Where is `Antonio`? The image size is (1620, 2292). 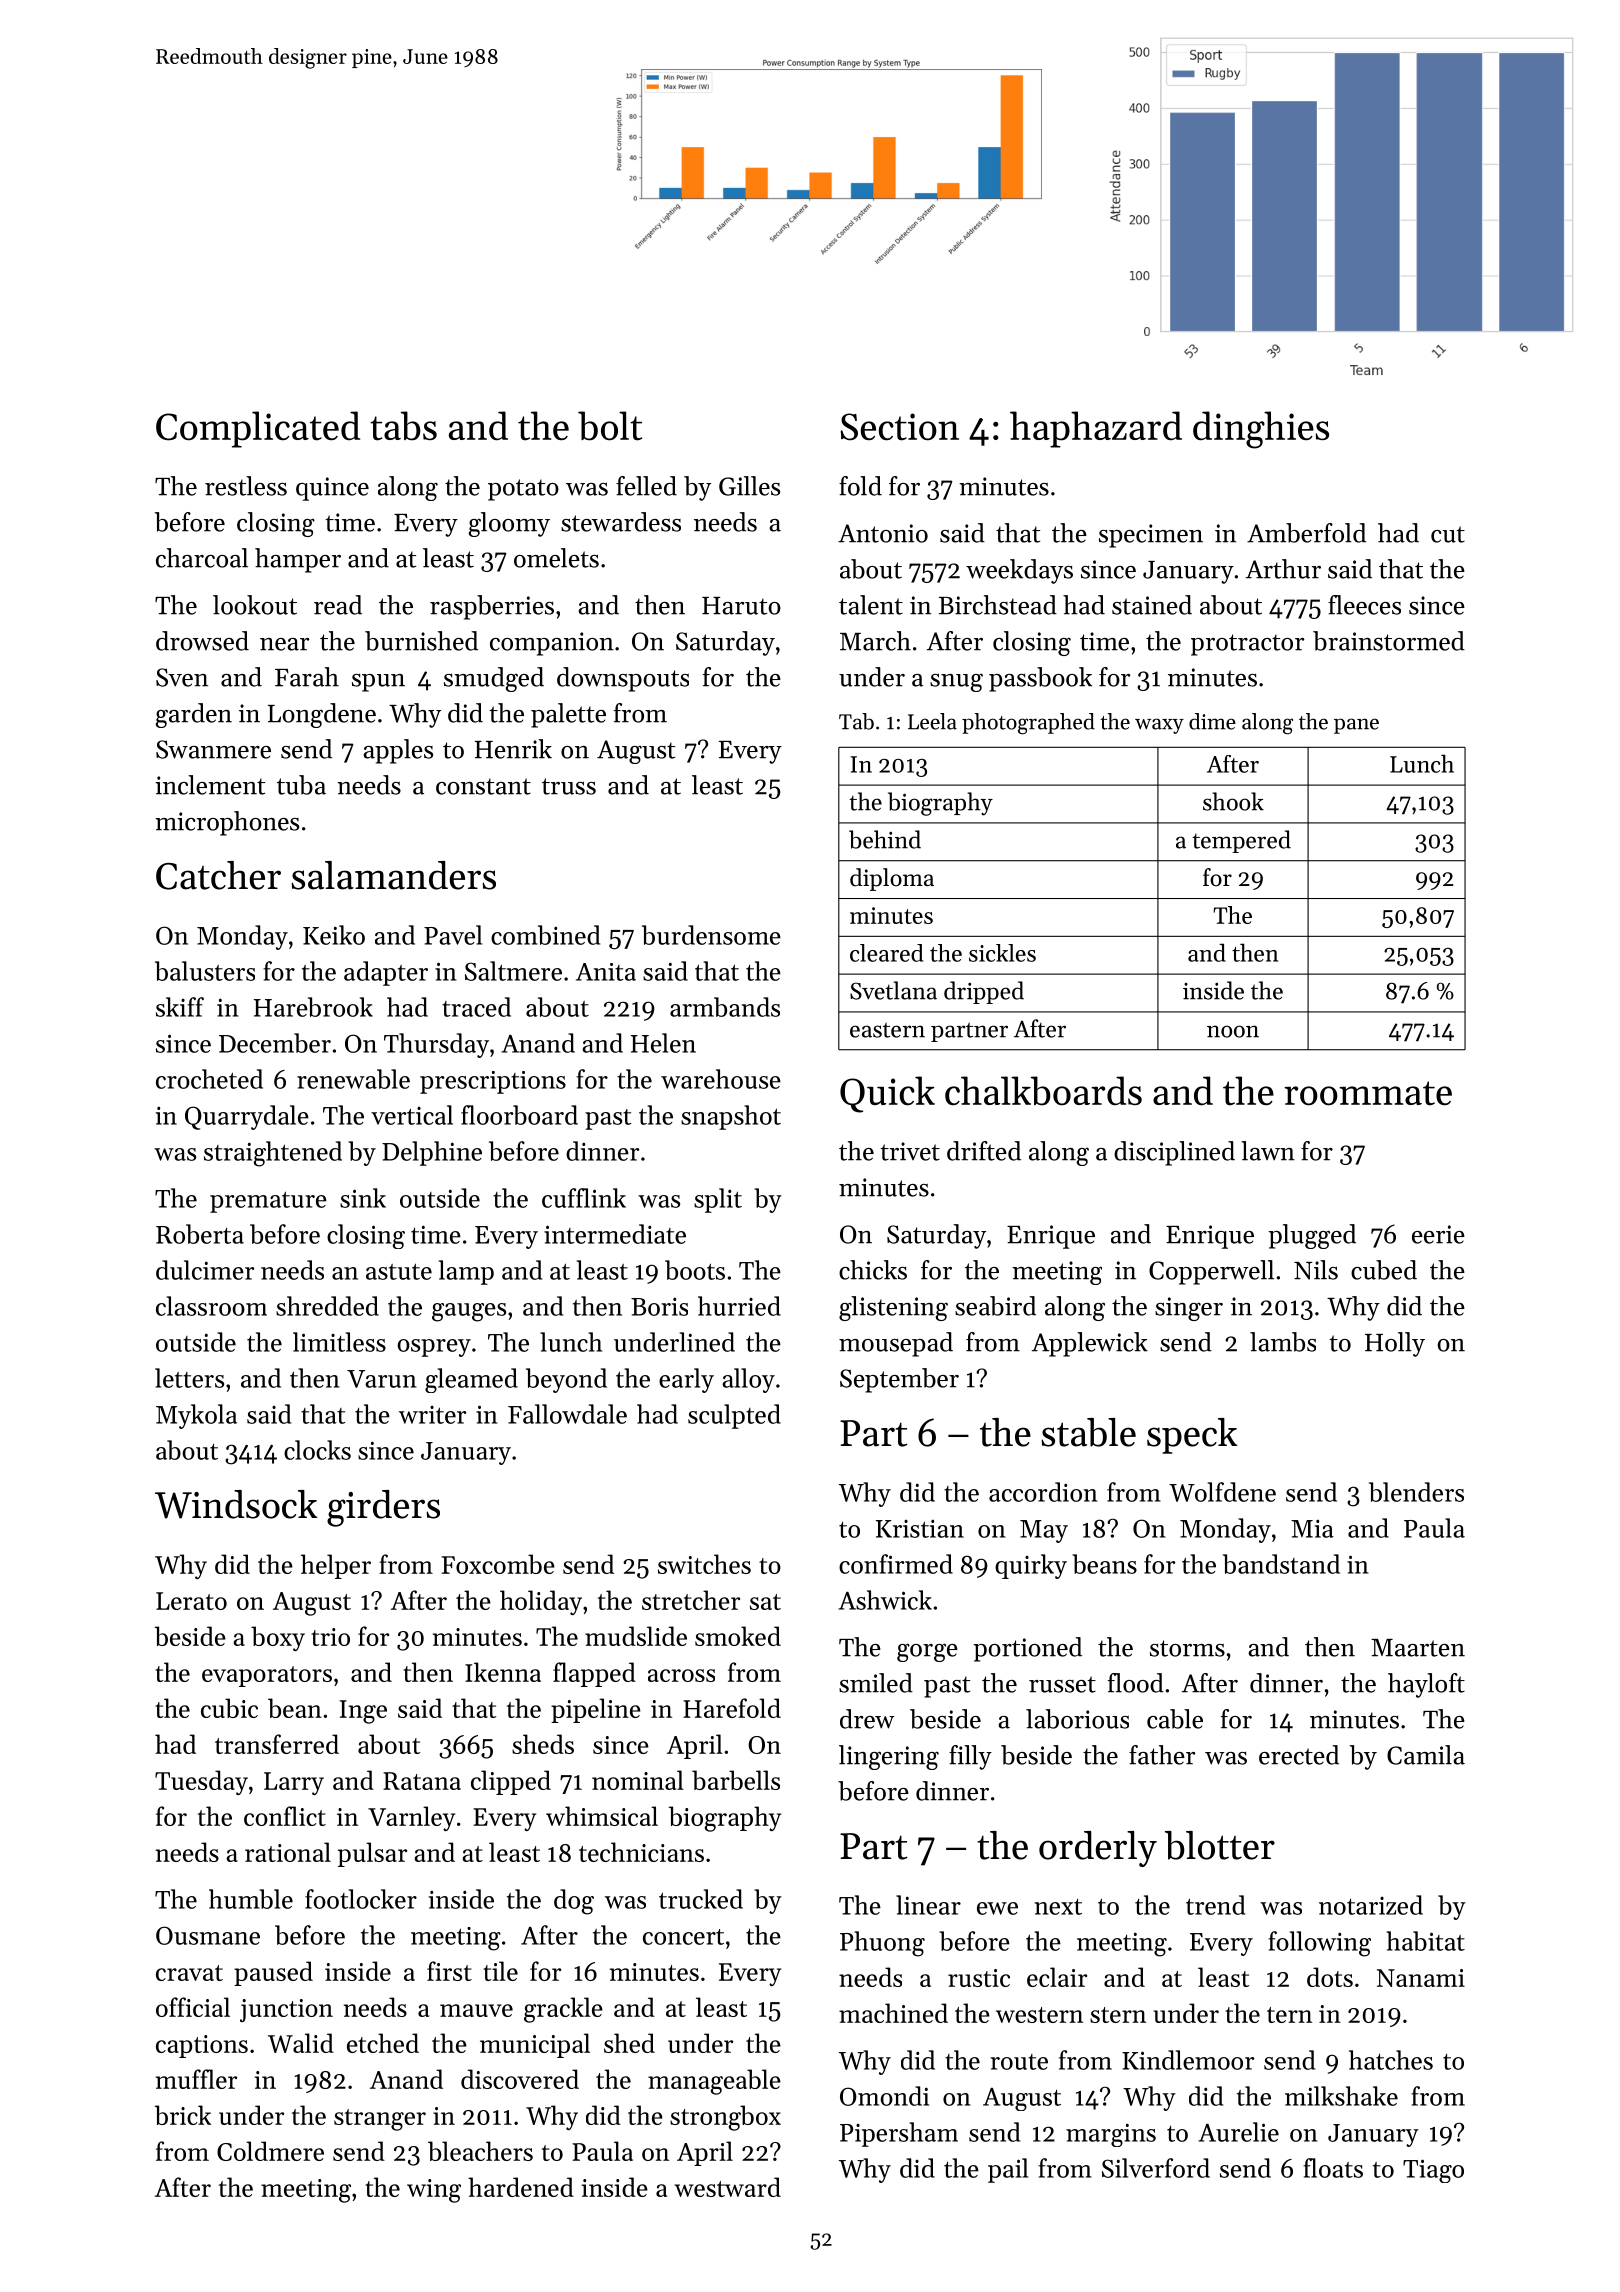 Antonio is located at coordinates (883, 533).
